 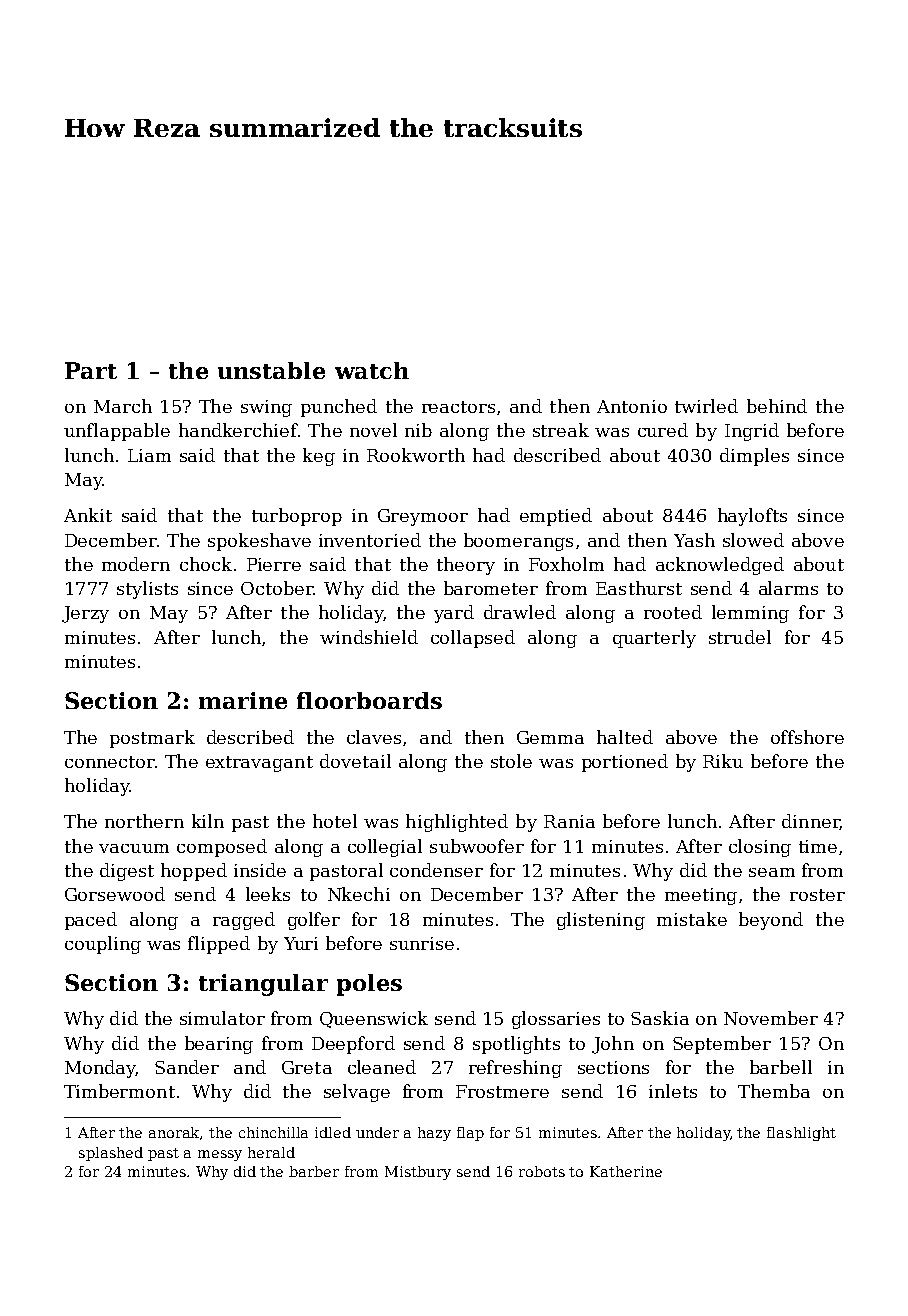 What do you see at coordinates (219, 945) in the image?
I see `flipped` at bounding box center [219, 945].
